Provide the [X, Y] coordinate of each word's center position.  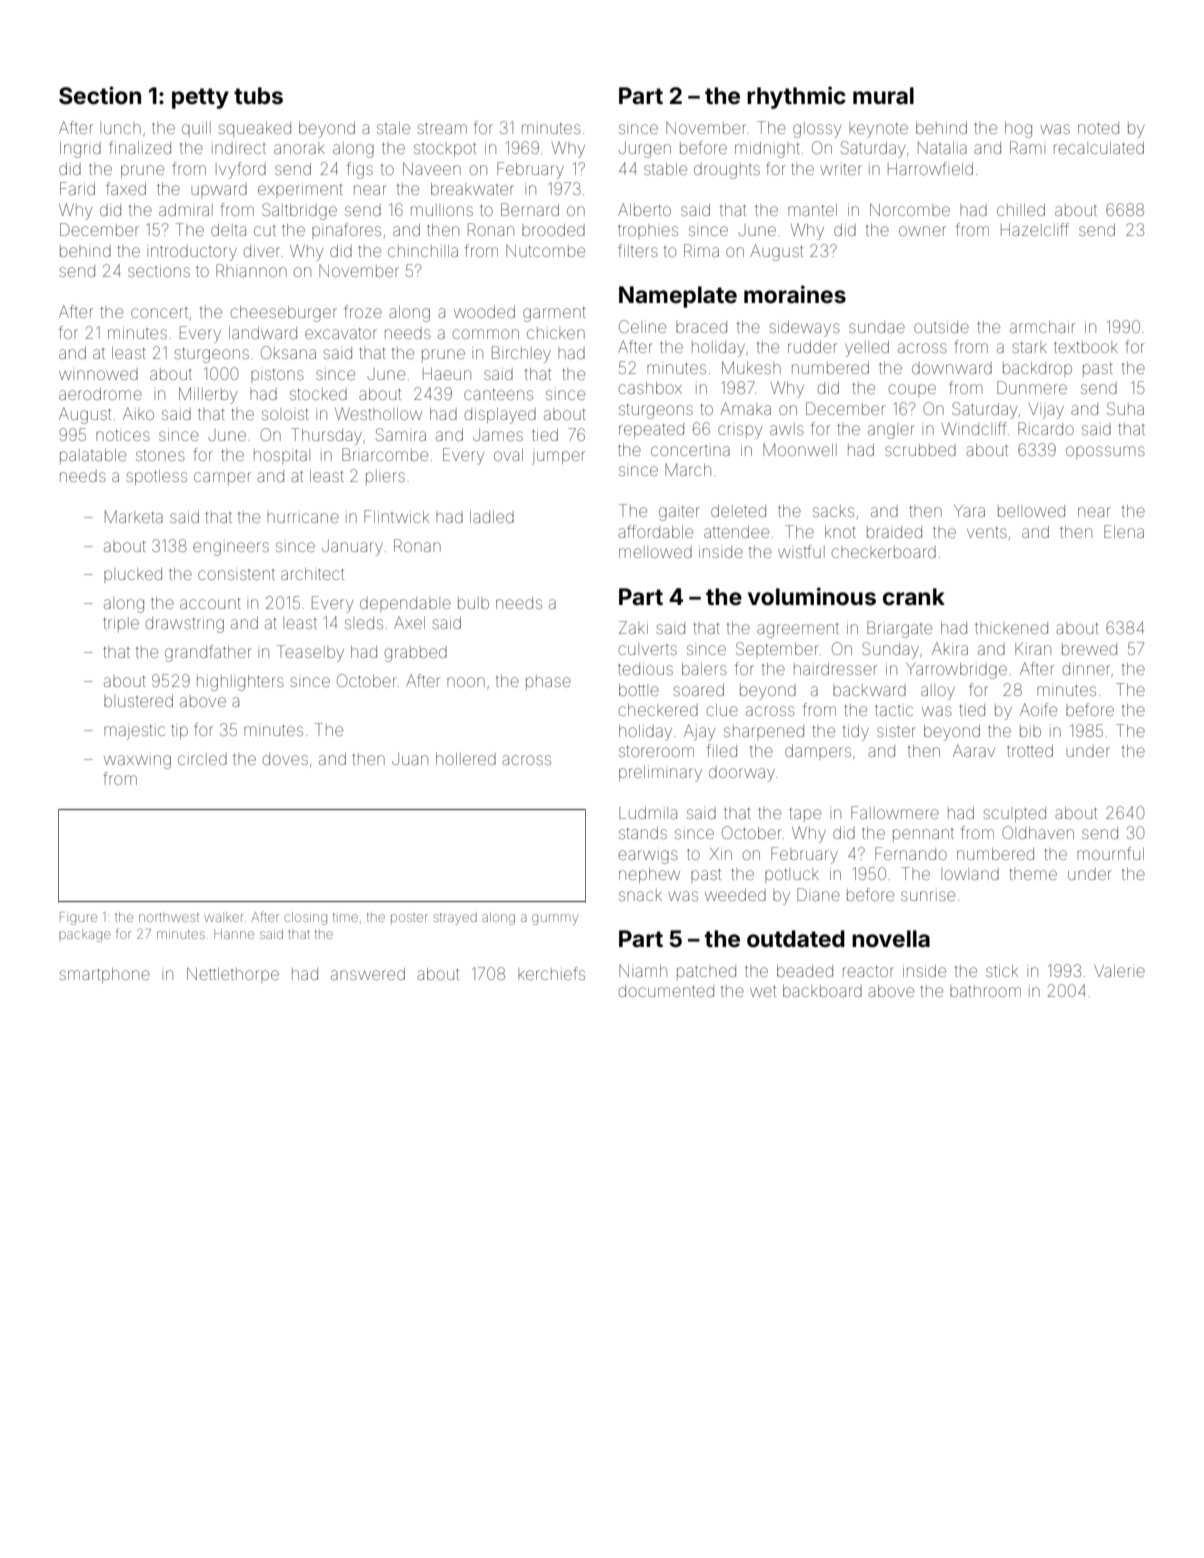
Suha [1125, 408]
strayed [455, 918]
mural [883, 96]
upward [219, 190]
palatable [93, 456]
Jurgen [645, 150]
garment [554, 314]
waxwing [137, 762]
